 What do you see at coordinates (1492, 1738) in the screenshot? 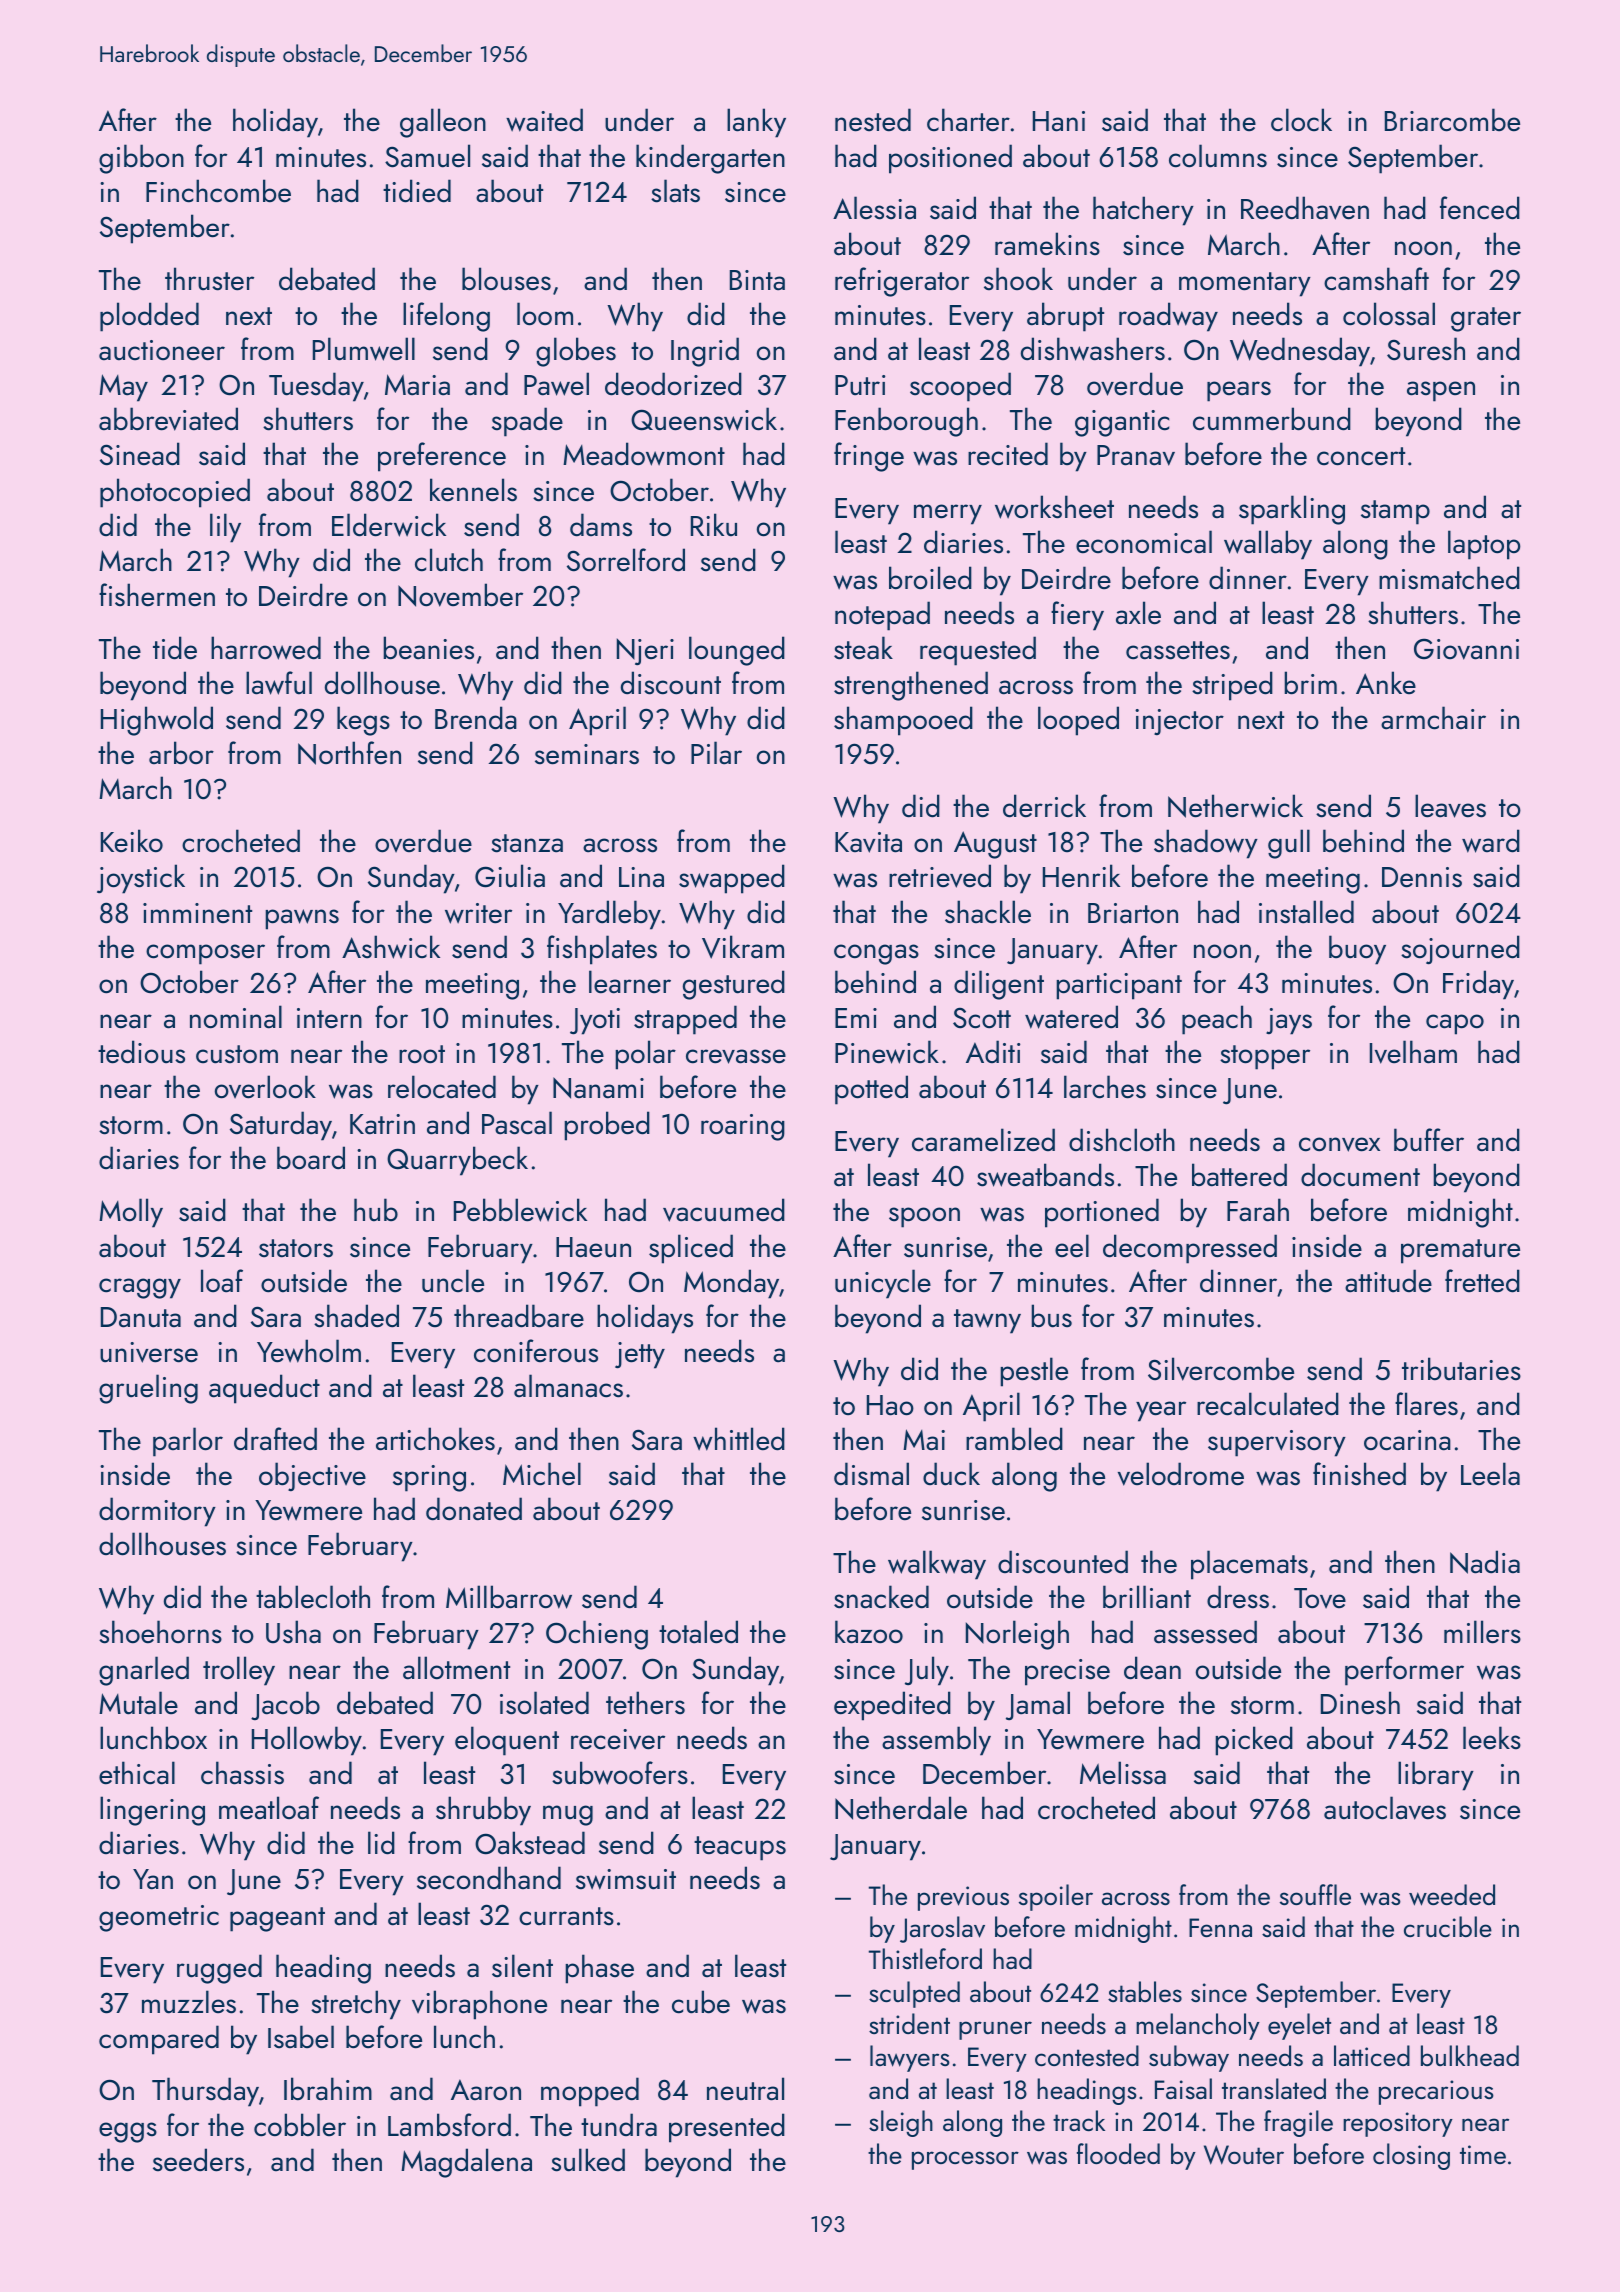
I see `leeks` at bounding box center [1492, 1738].
